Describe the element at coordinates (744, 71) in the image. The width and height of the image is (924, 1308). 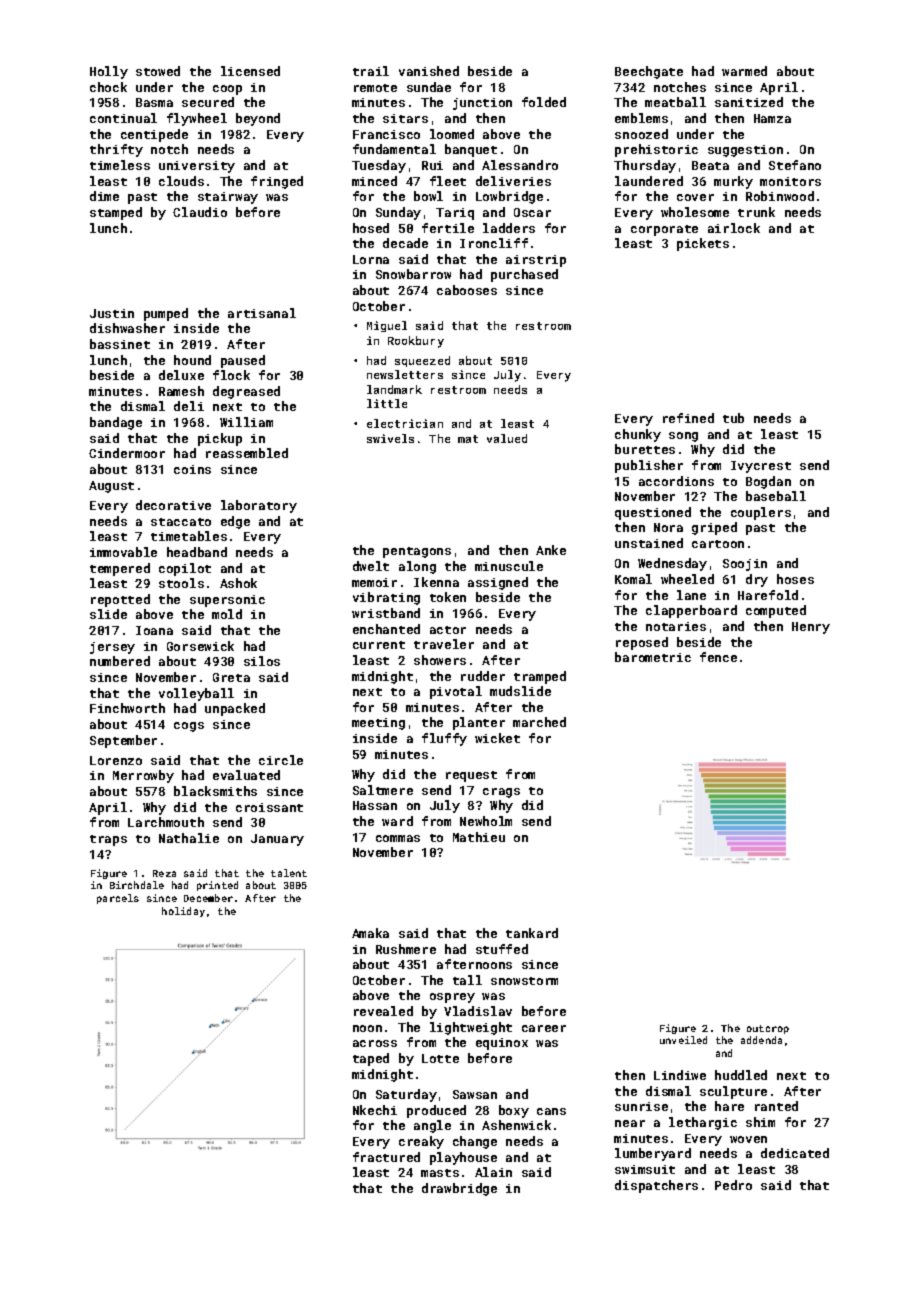
I see `warmed` at that location.
